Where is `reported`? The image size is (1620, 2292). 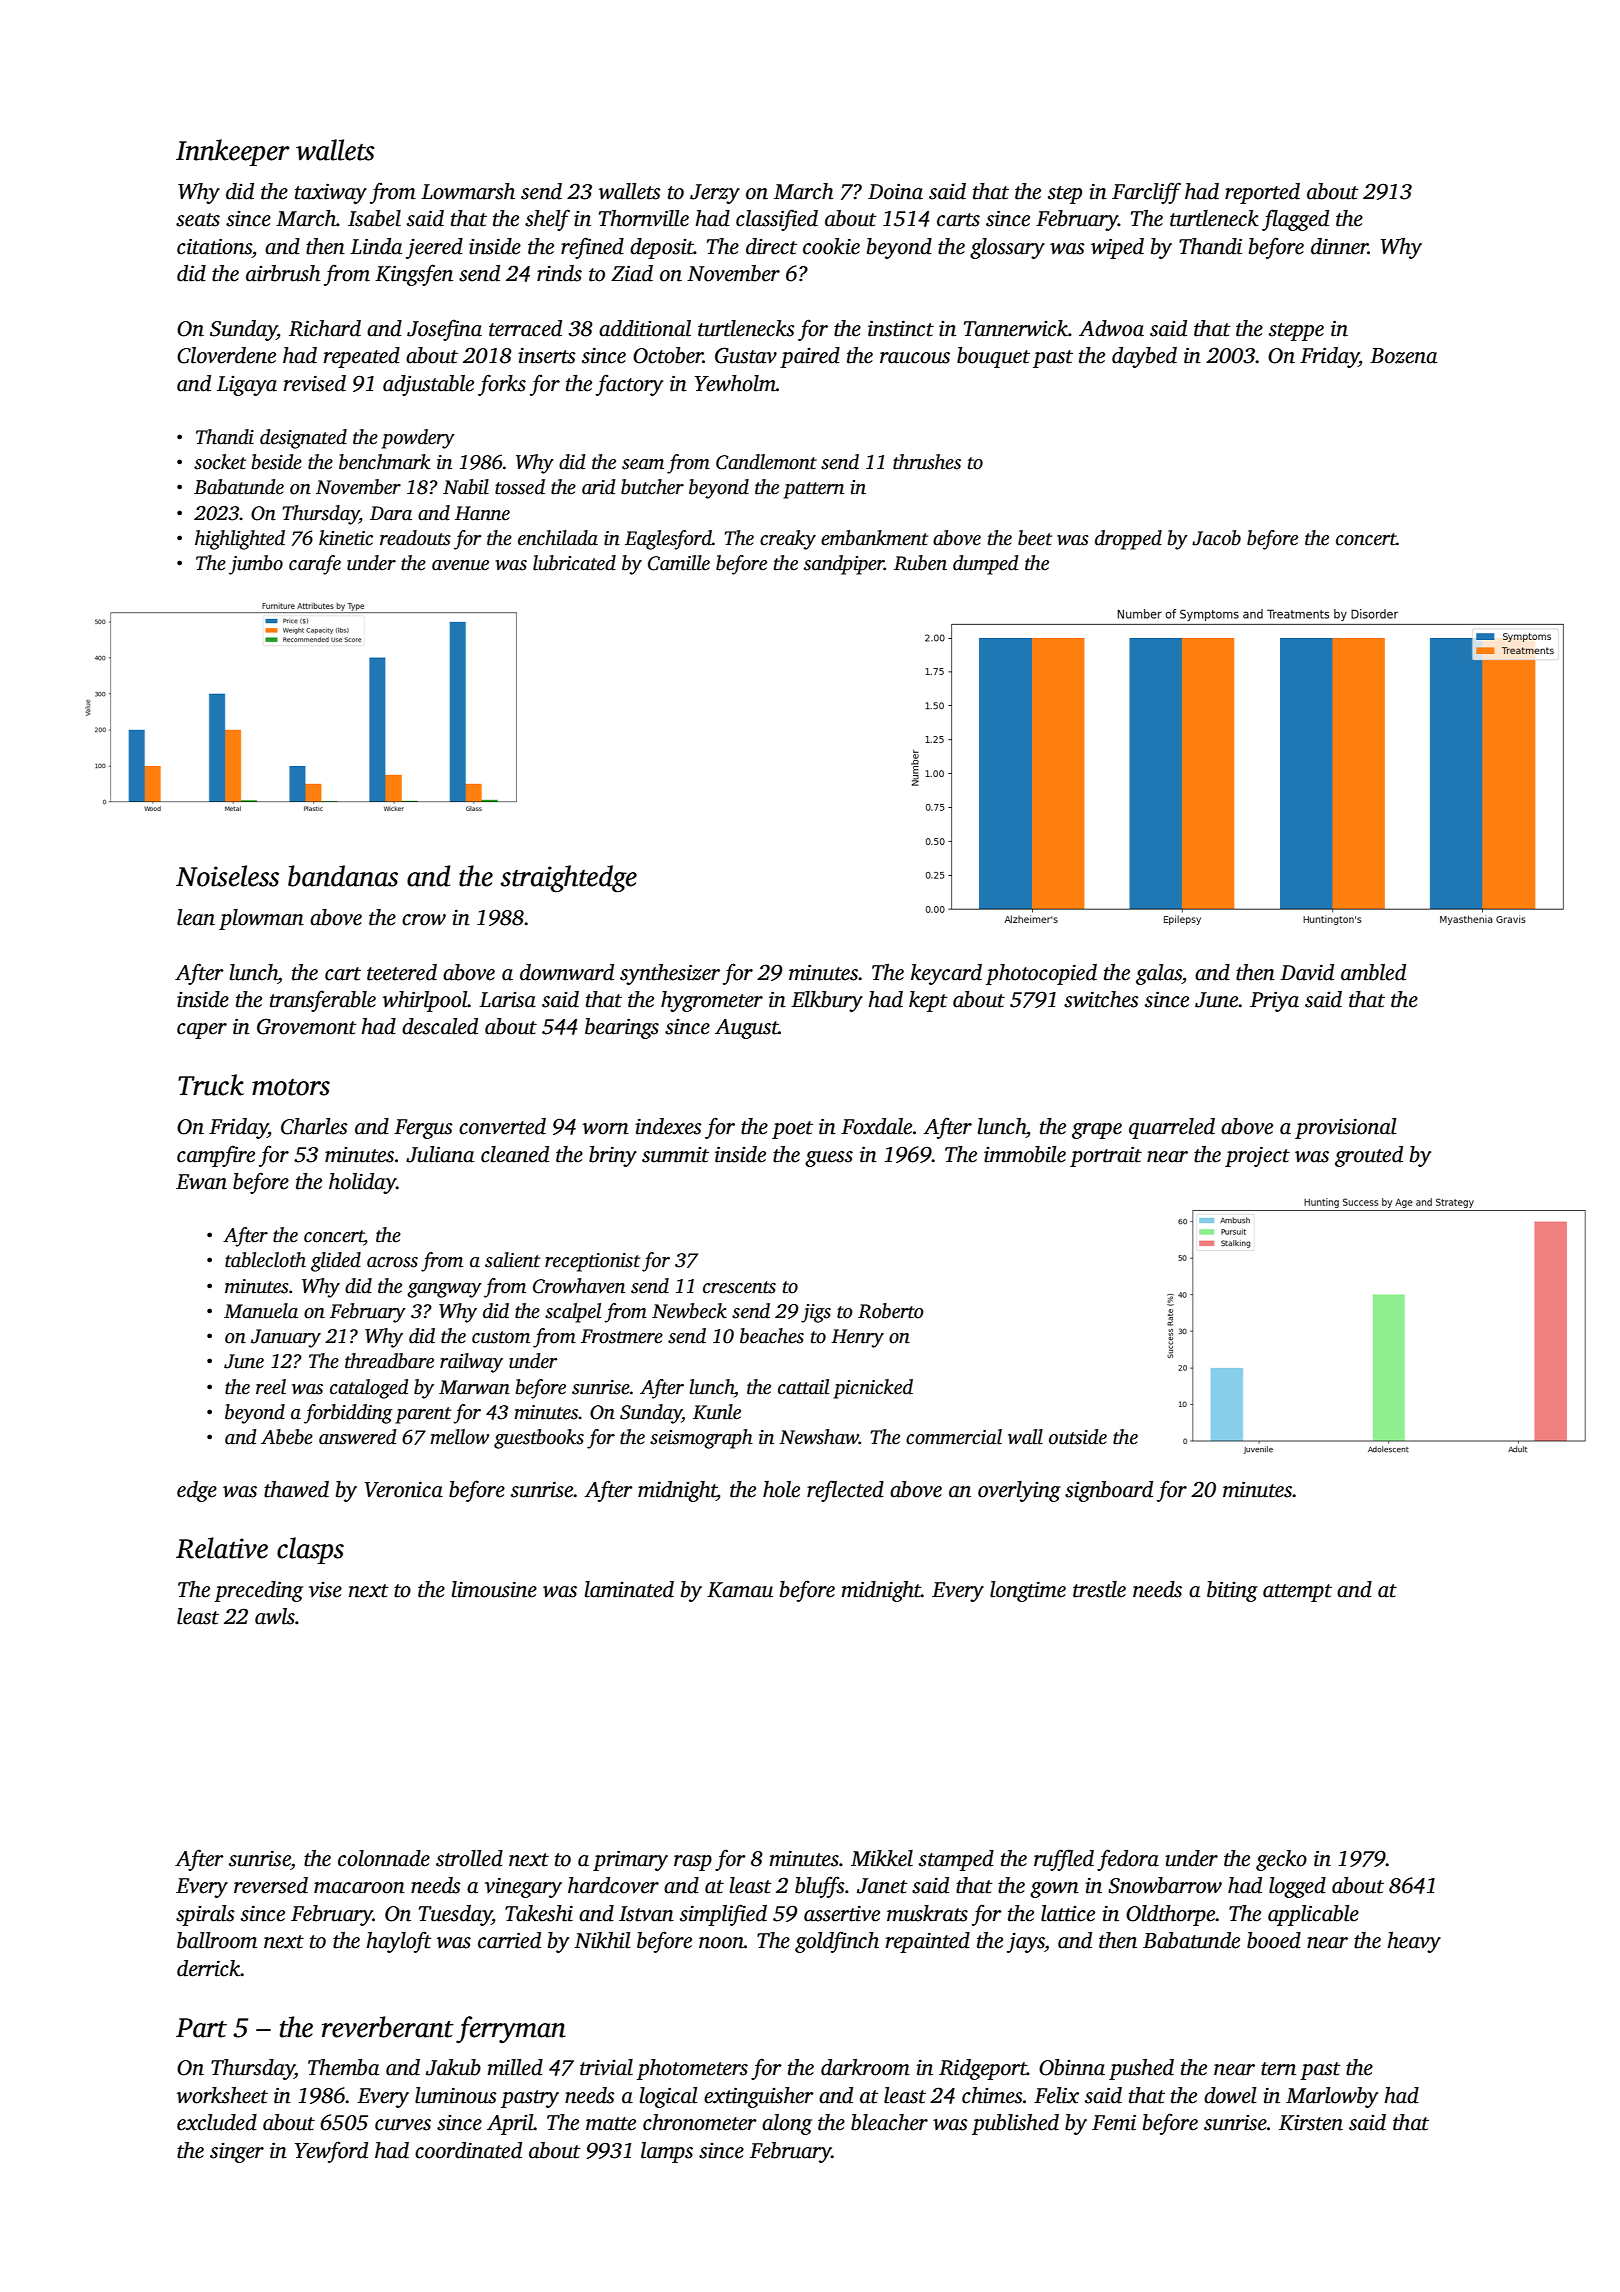
reported is located at coordinates (1262, 193).
